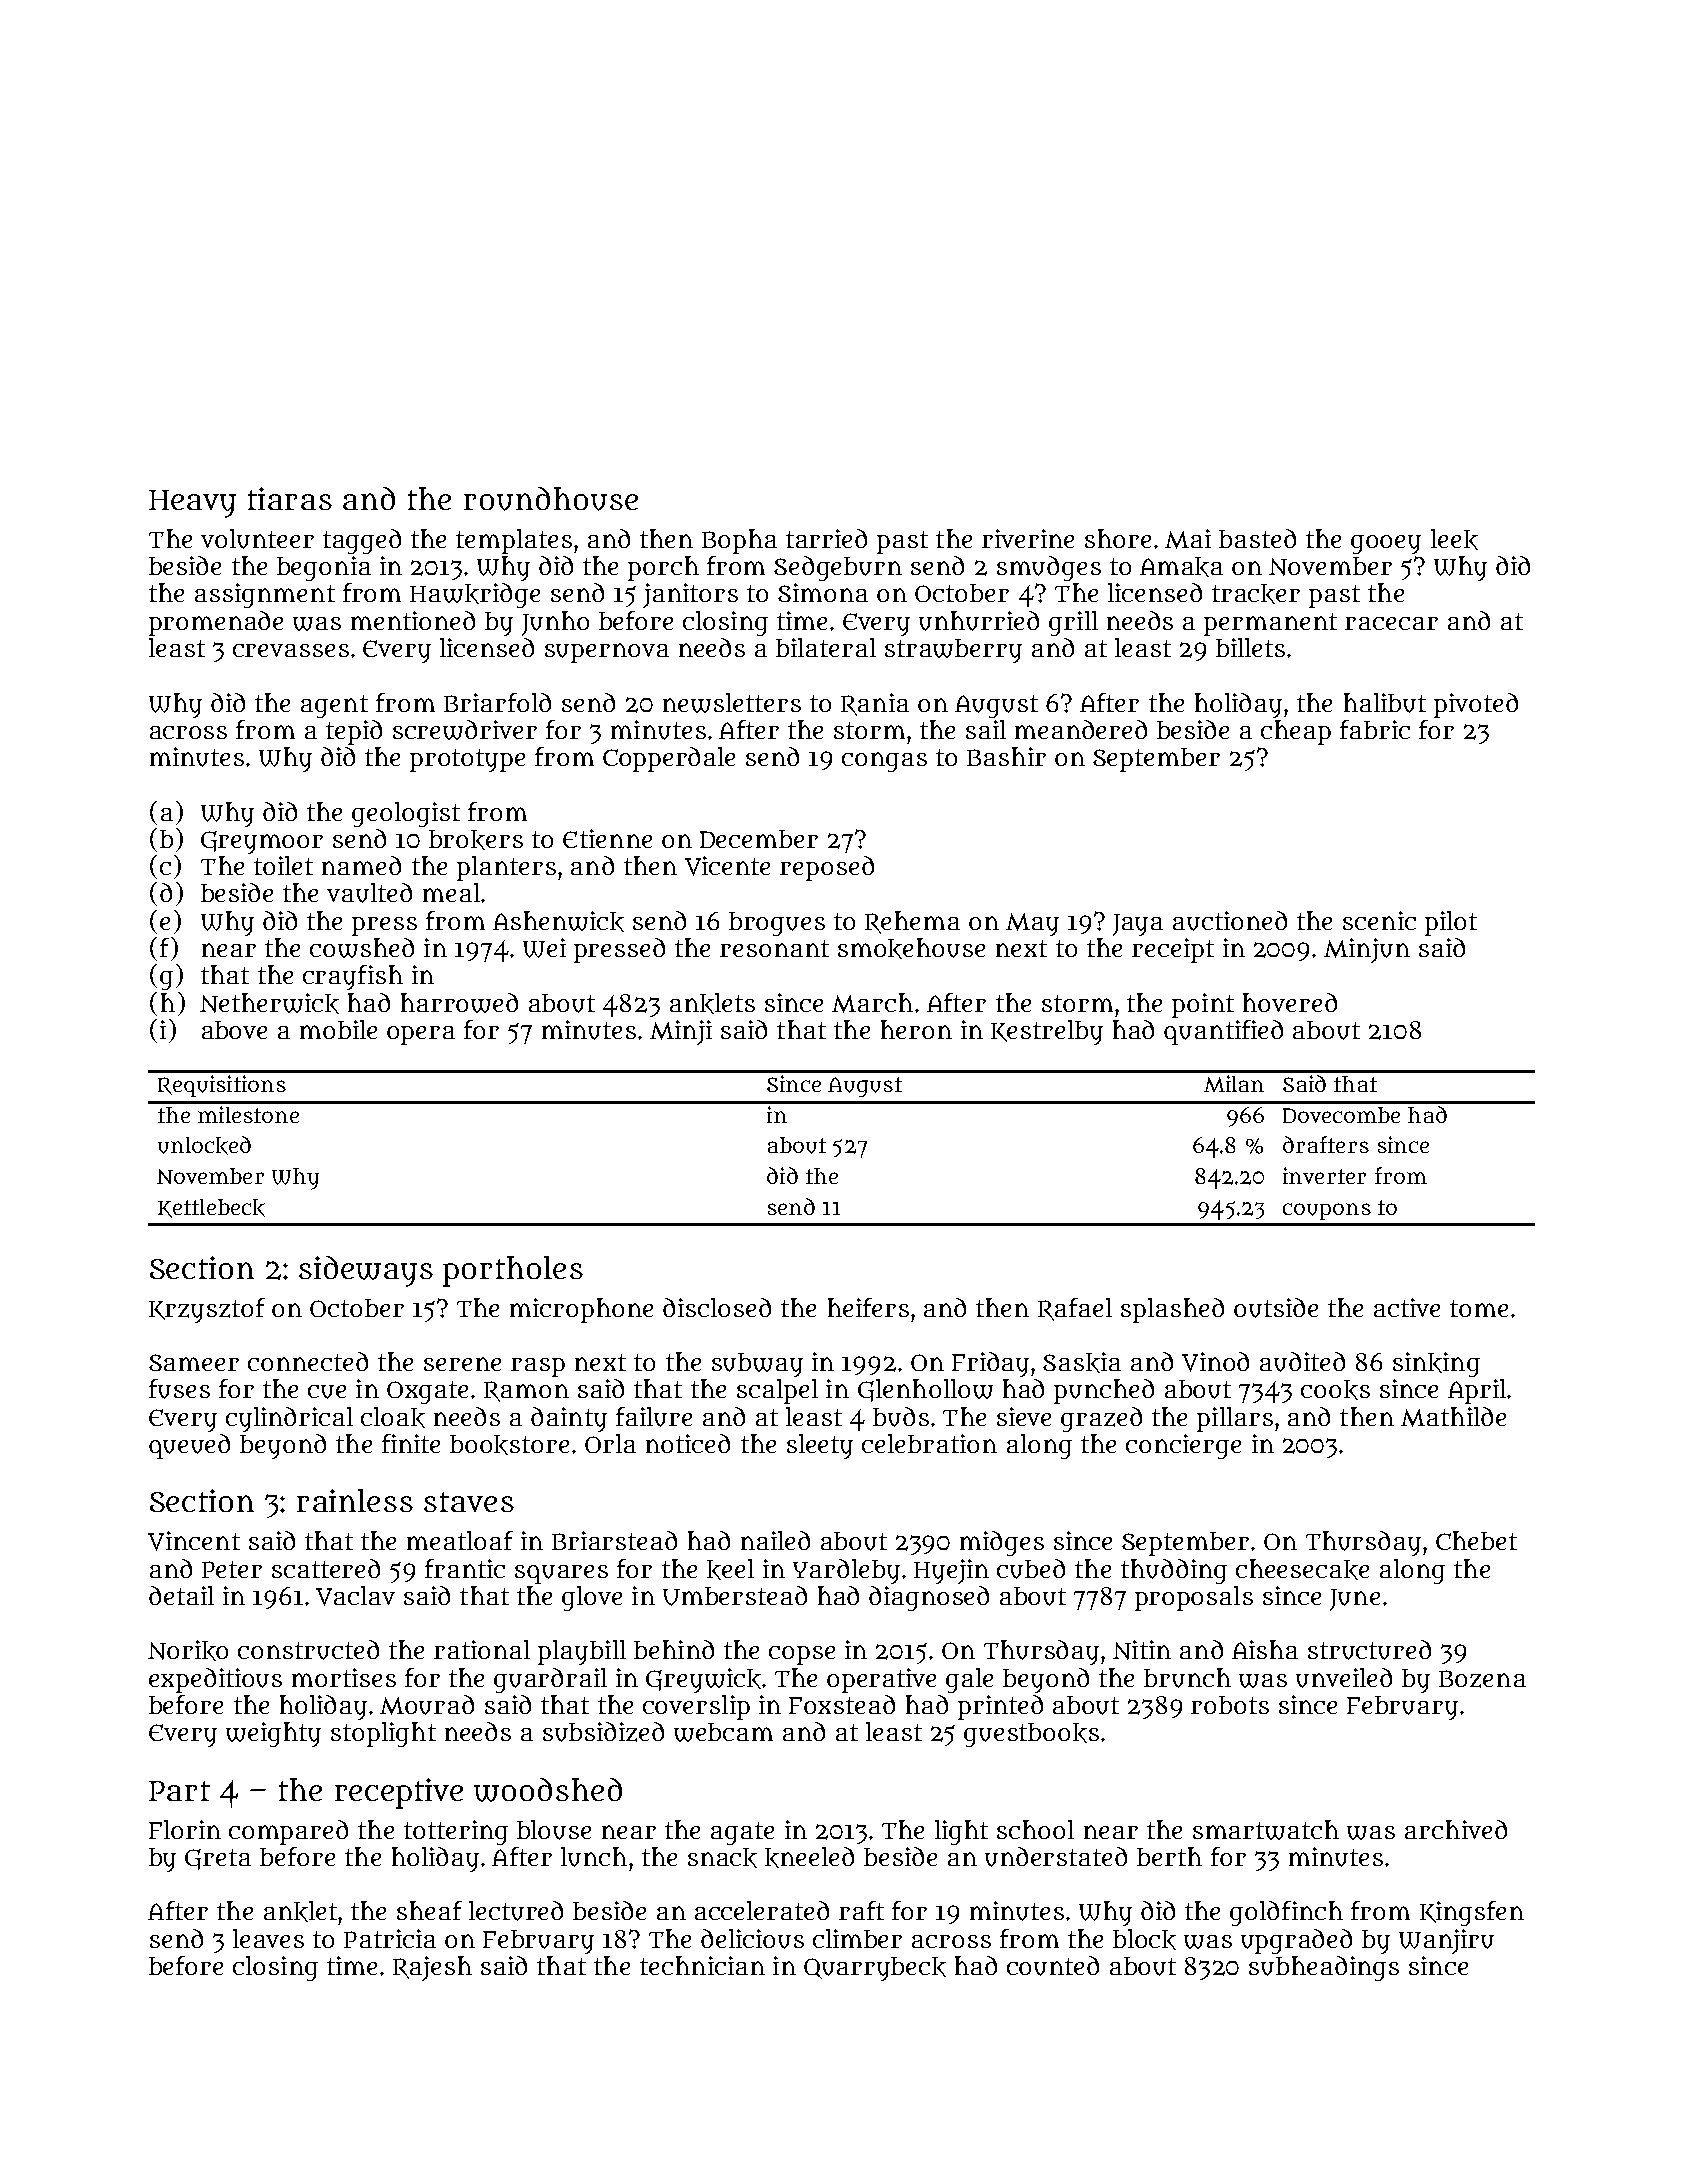  What do you see at coordinates (1375, 729) in the screenshot?
I see `fabric` at bounding box center [1375, 729].
